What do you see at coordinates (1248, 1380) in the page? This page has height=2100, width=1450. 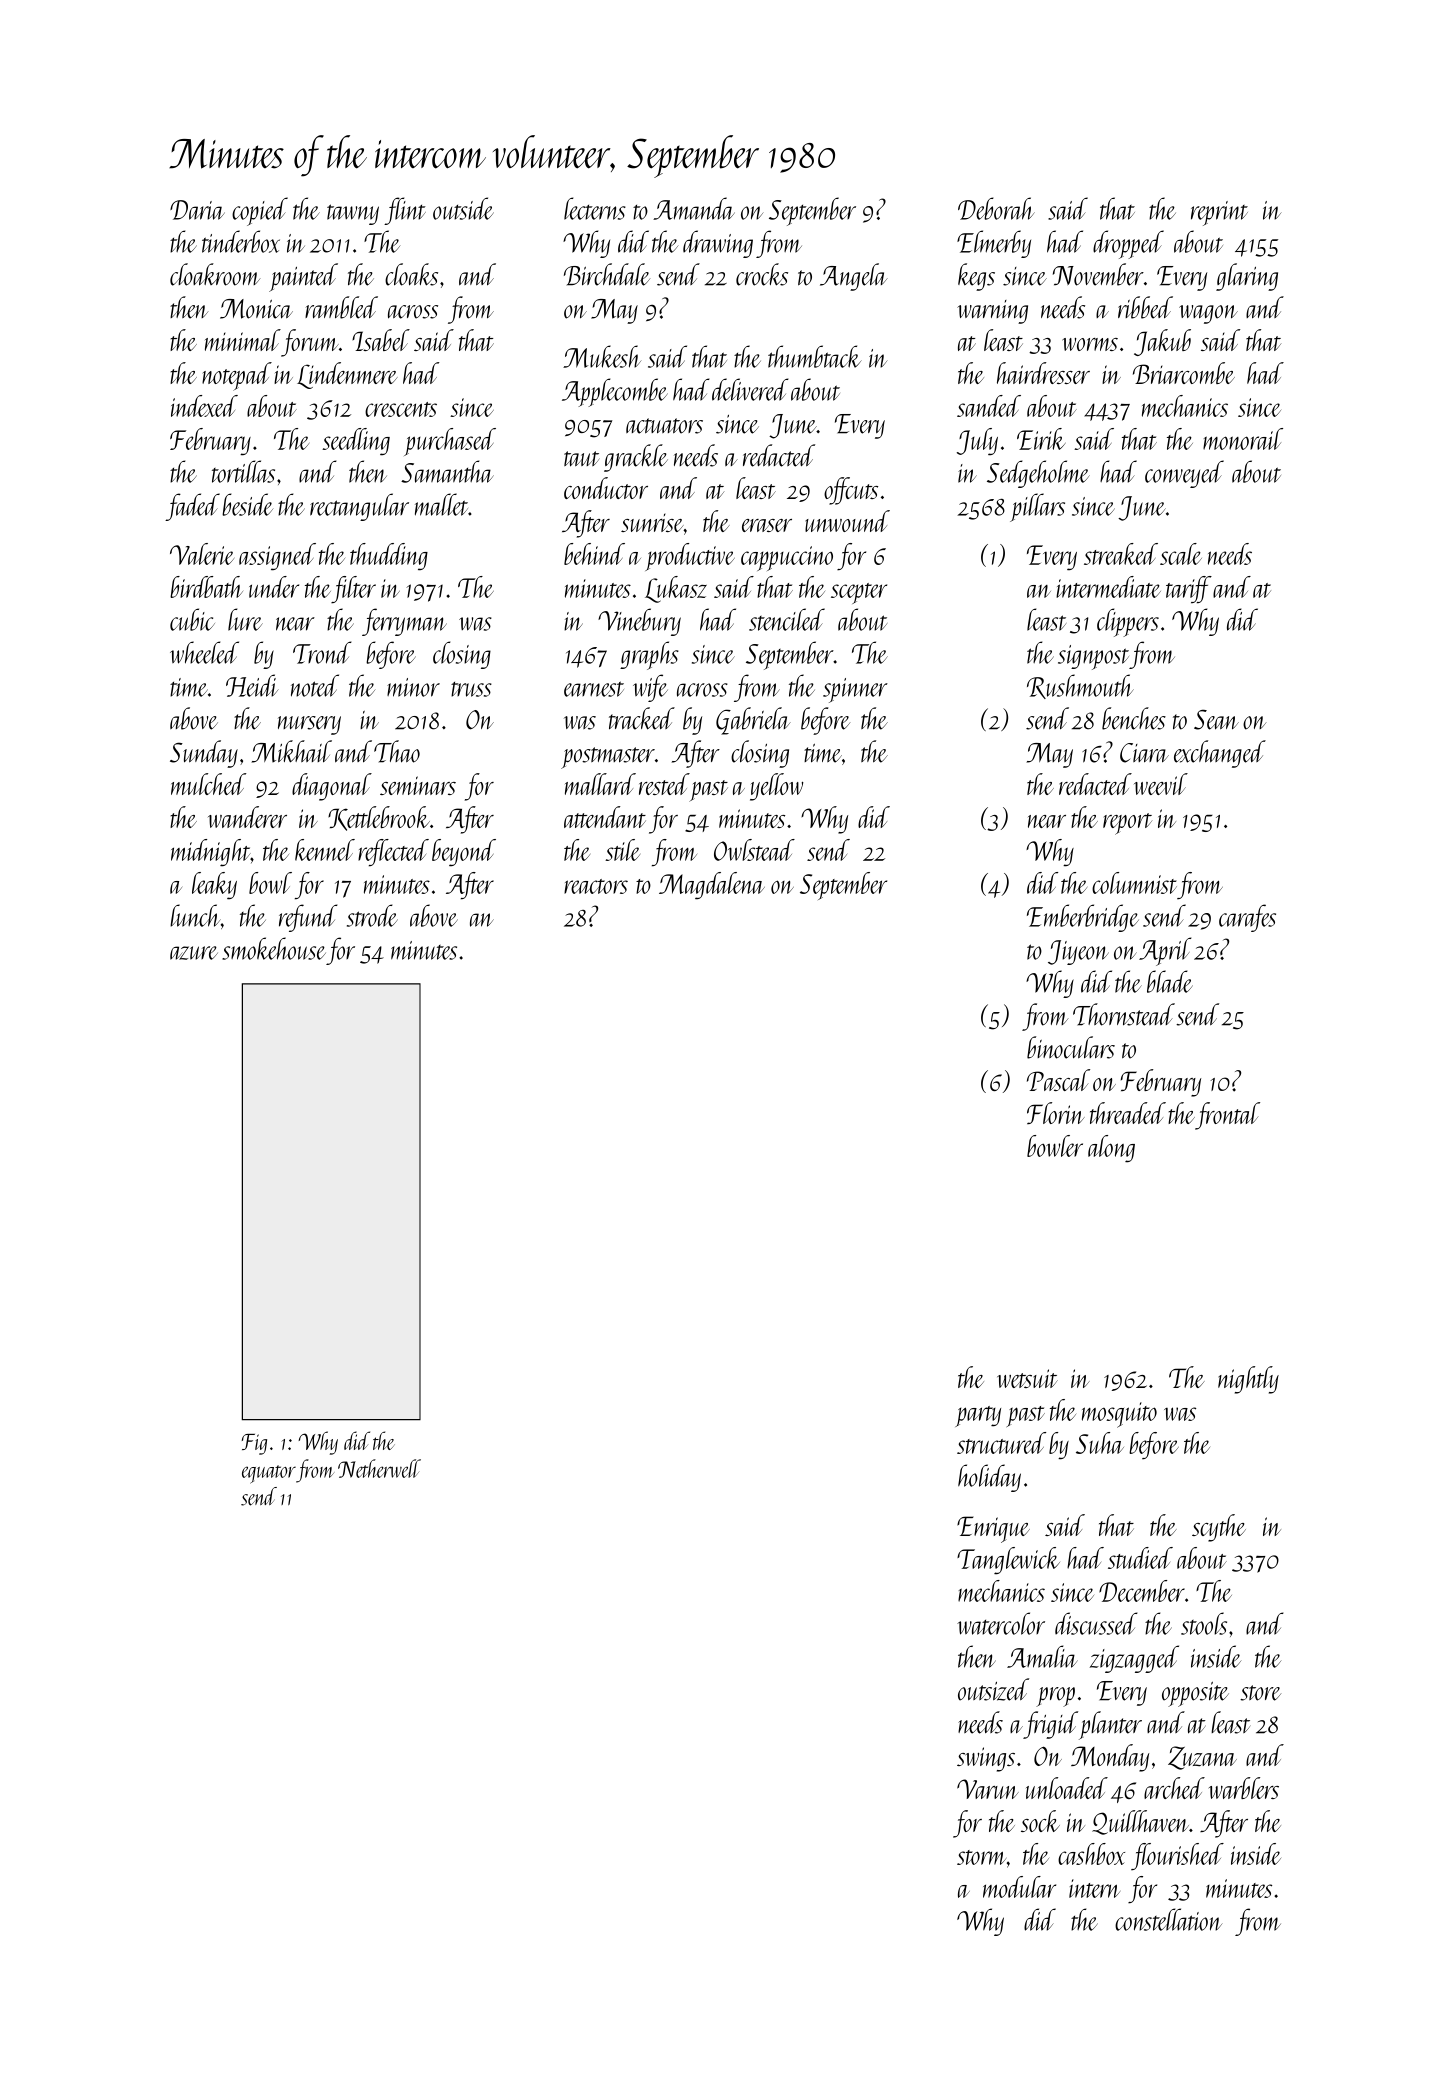 I see `nightly` at bounding box center [1248, 1380].
